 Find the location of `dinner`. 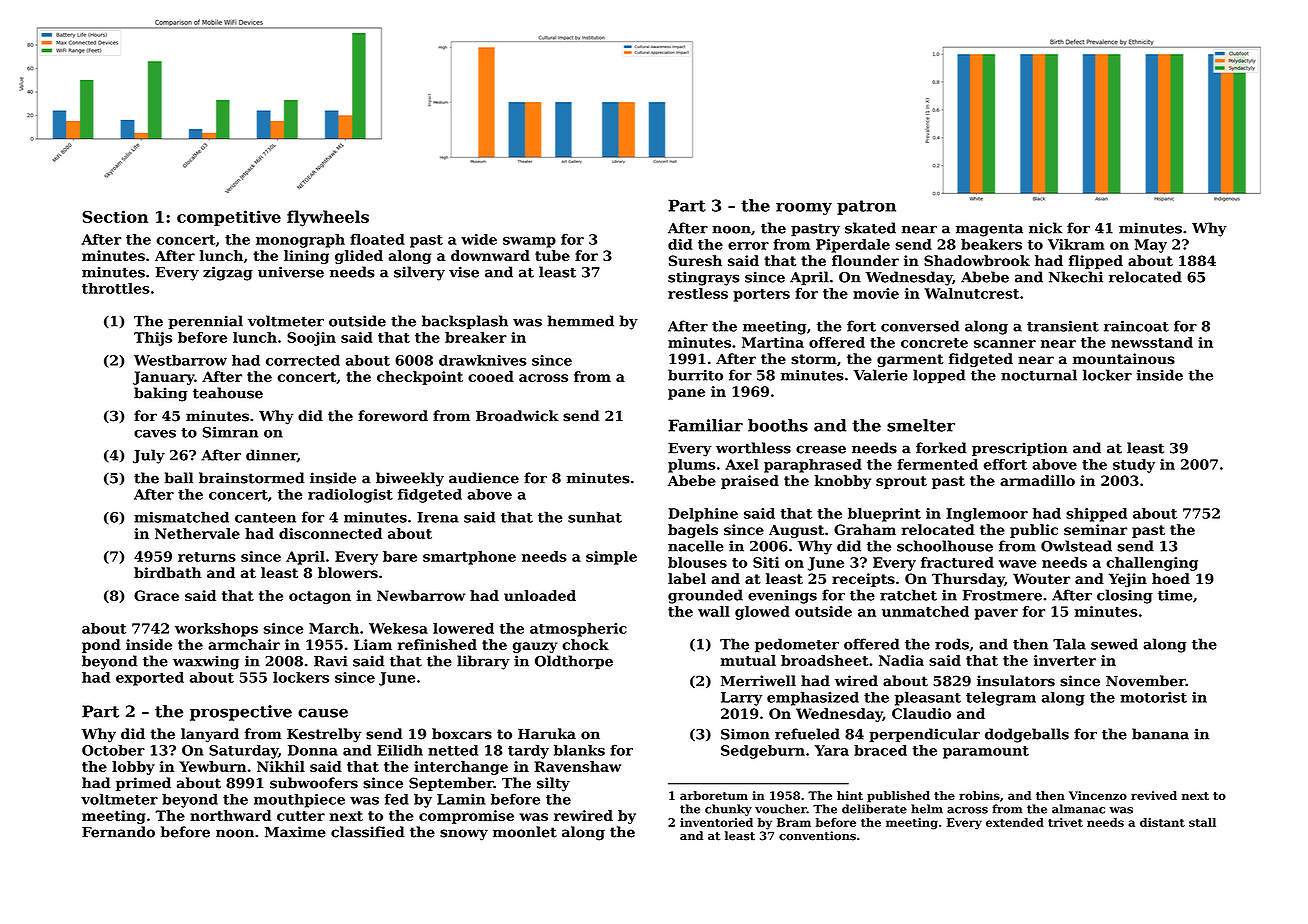

dinner is located at coordinates (271, 455).
